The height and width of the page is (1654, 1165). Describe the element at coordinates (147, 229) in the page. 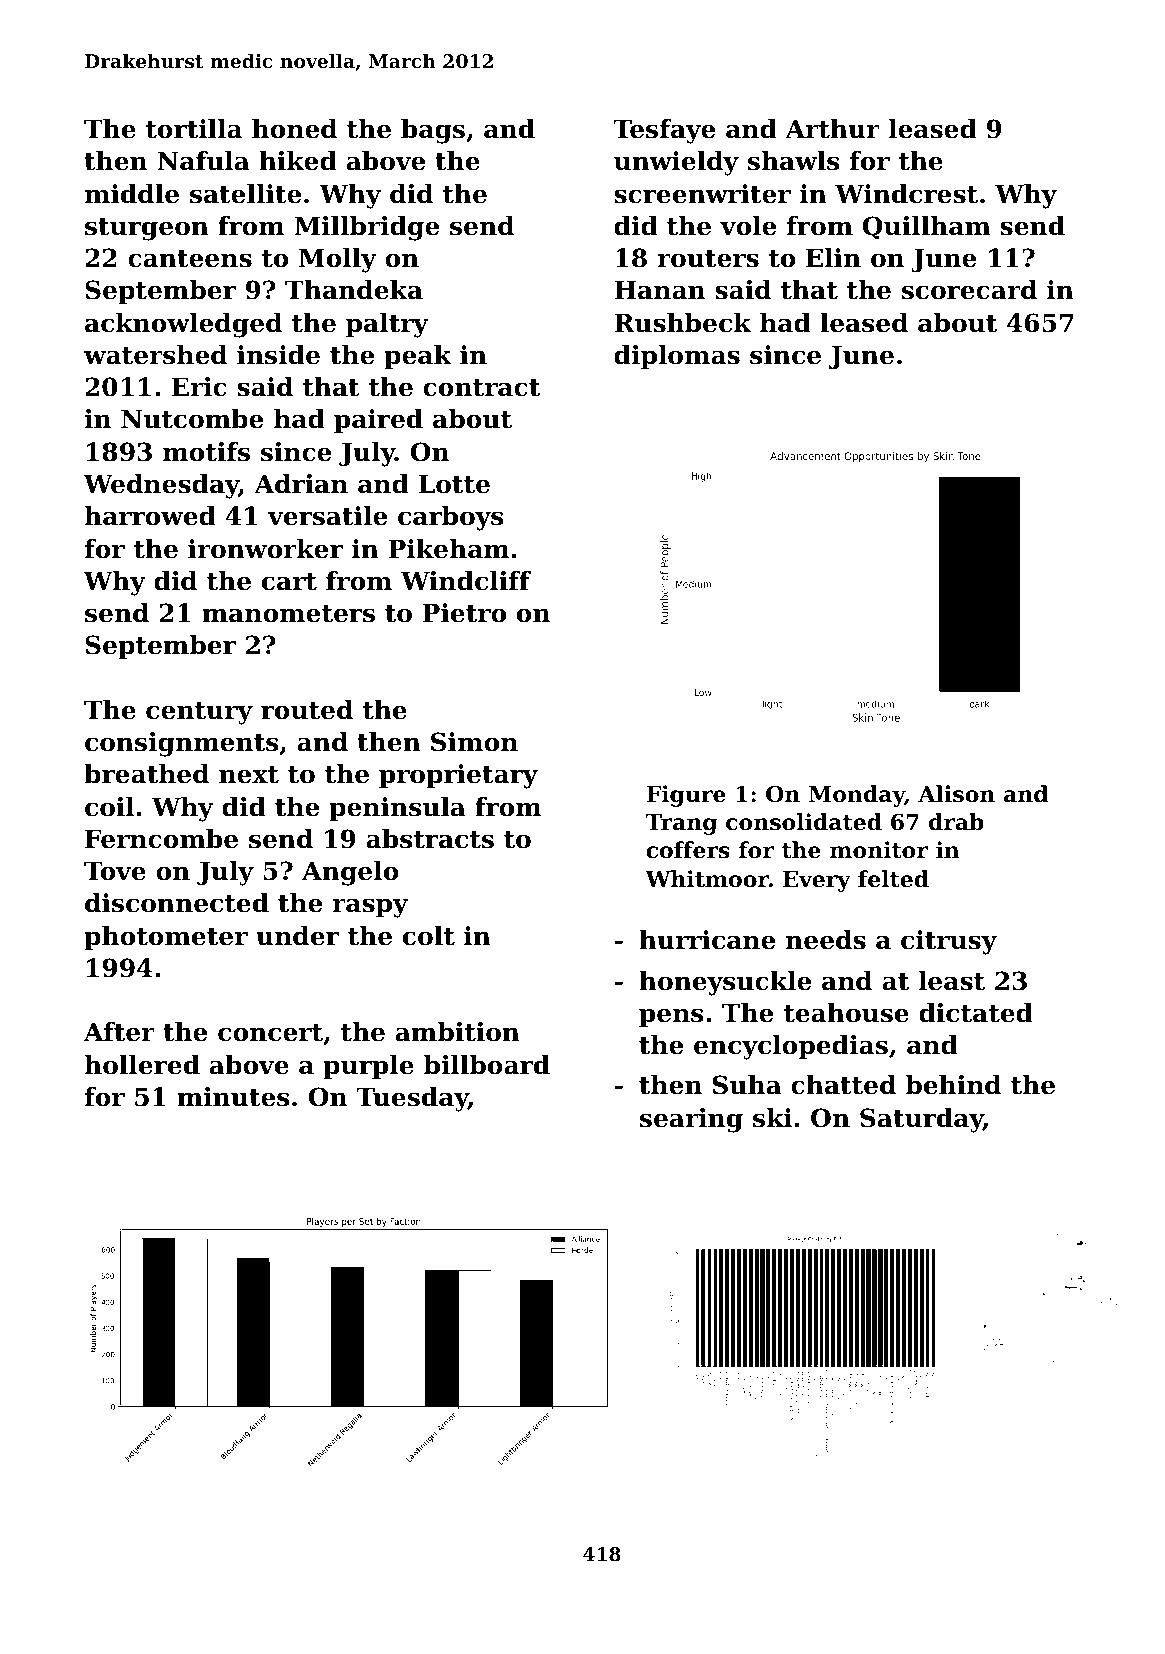

I see `sturgeon` at that location.
